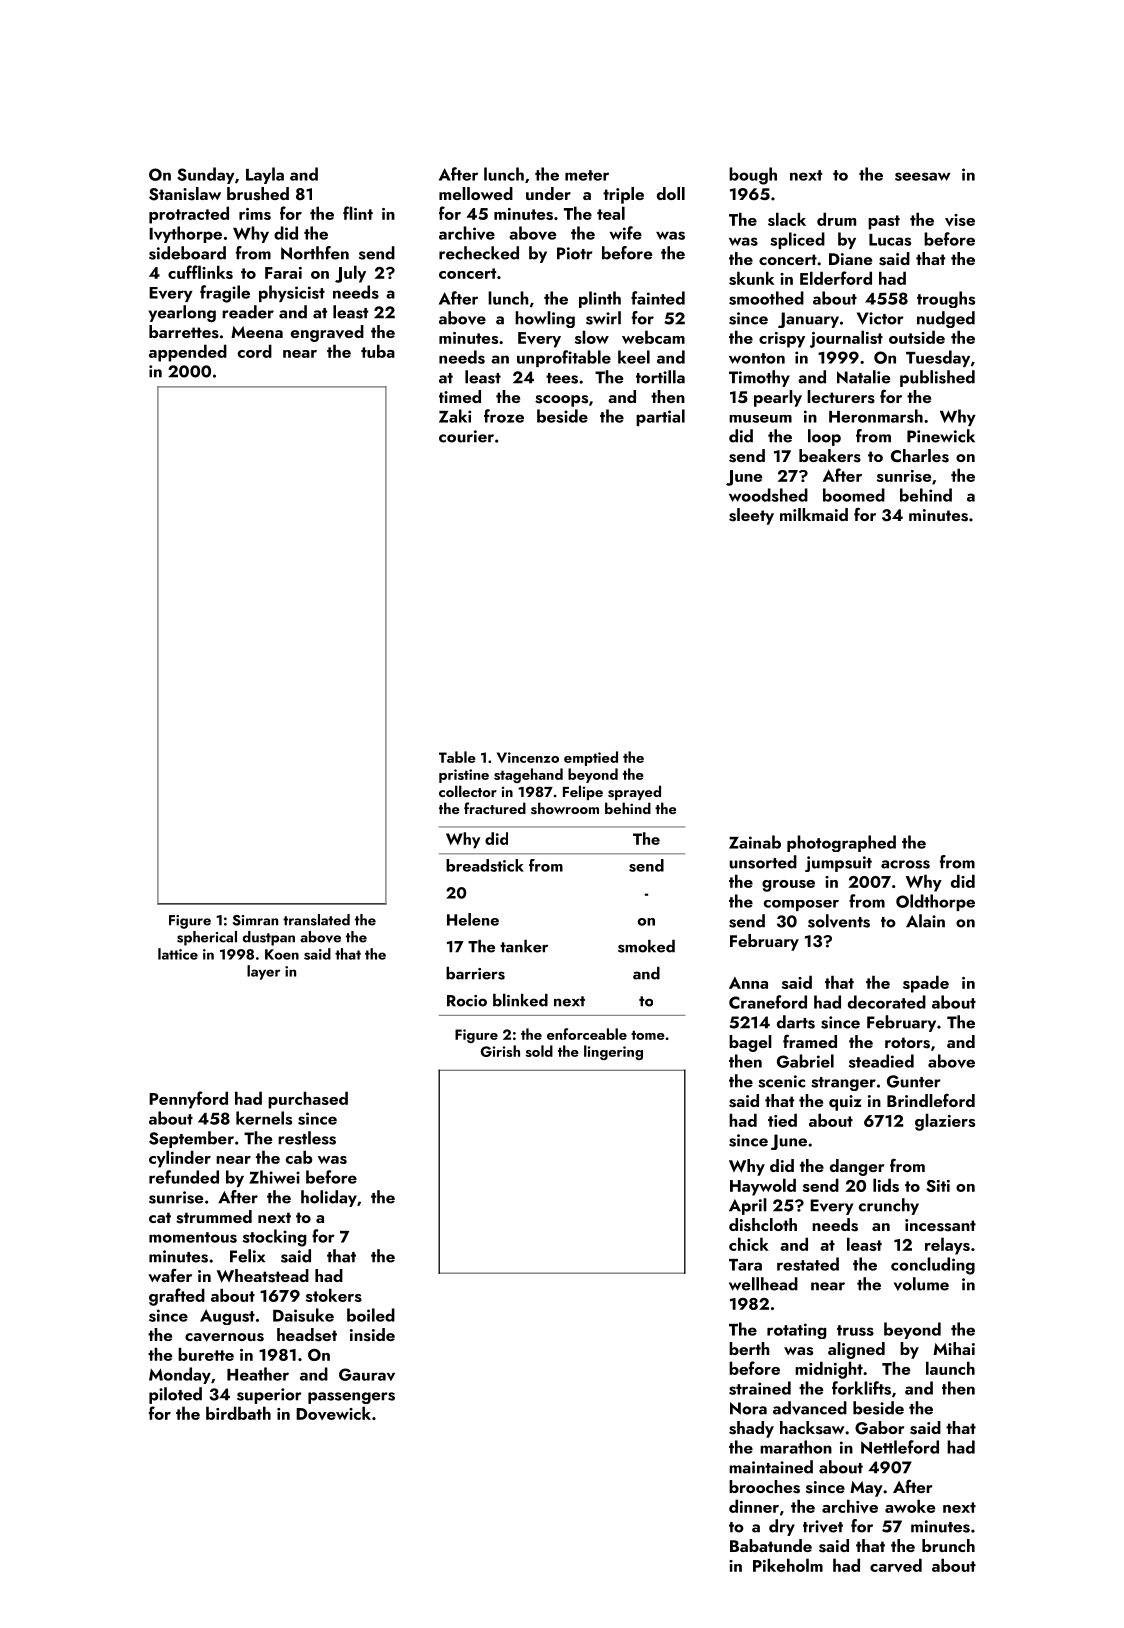 The width and height of the screenshot is (1124, 1628). What do you see at coordinates (926, 984) in the screenshot?
I see `spade` at bounding box center [926, 984].
